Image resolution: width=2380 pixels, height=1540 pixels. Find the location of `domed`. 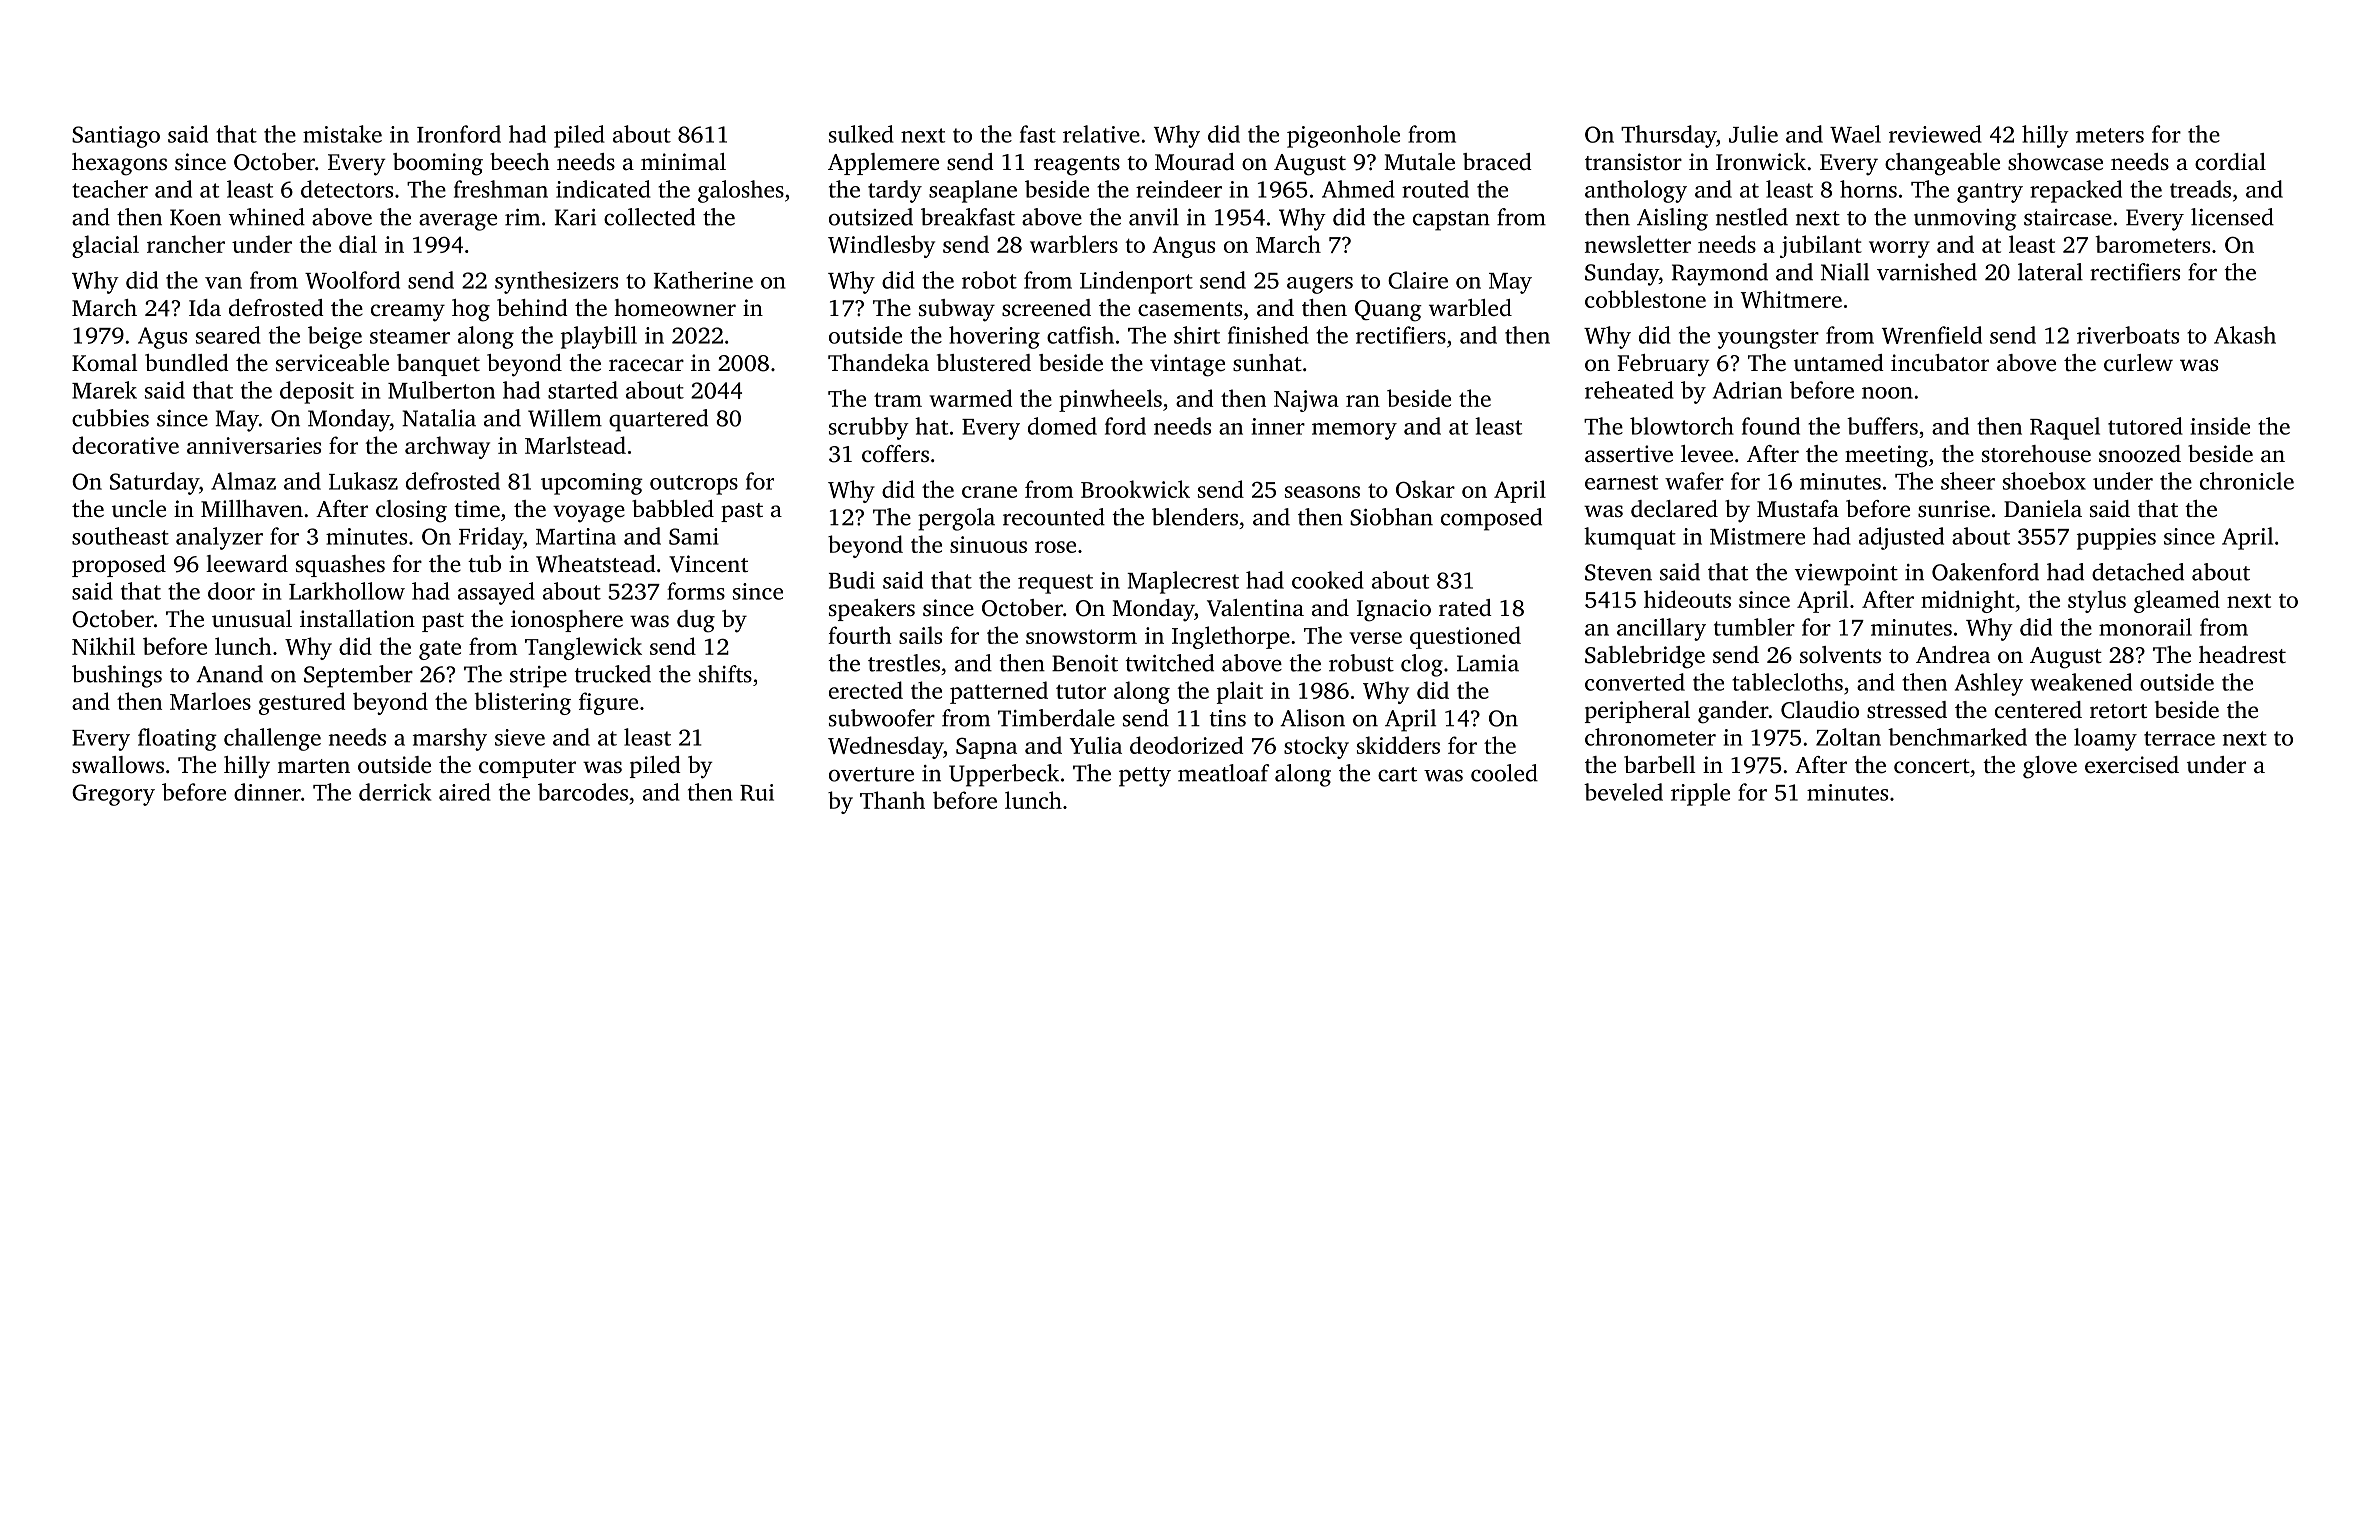

domed is located at coordinates (1062, 426).
